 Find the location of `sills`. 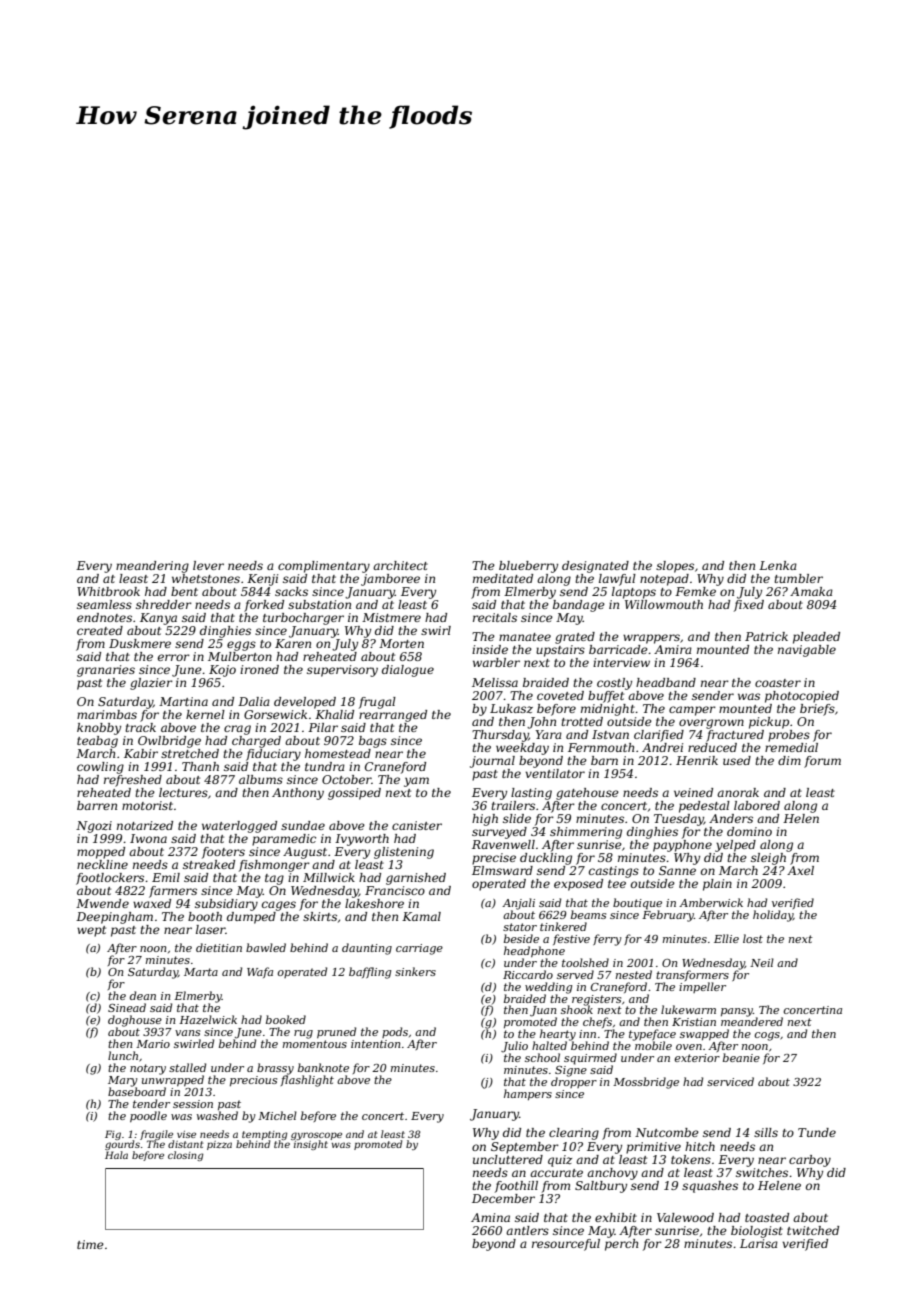

sills is located at coordinates (766, 1132).
